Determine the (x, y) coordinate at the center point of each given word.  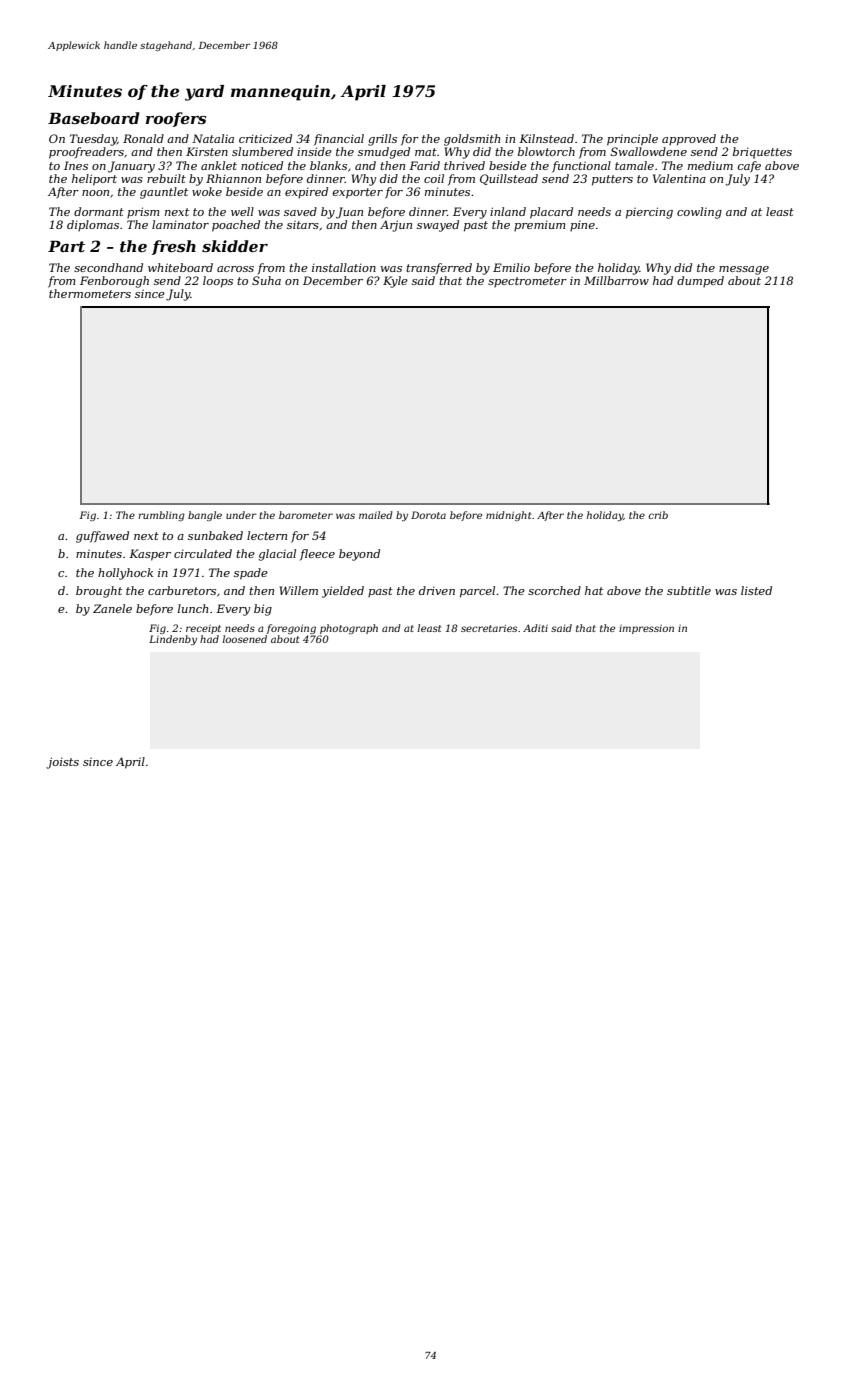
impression (646, 629)
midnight (508, 516)
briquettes (762, 153)
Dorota (428, 515)
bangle (205, 516)
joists (62, 763)
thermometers (90, 293)
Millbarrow (616, 280)
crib (658, 515)
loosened (245, 639)
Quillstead (509, 179)
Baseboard (94, 118)
